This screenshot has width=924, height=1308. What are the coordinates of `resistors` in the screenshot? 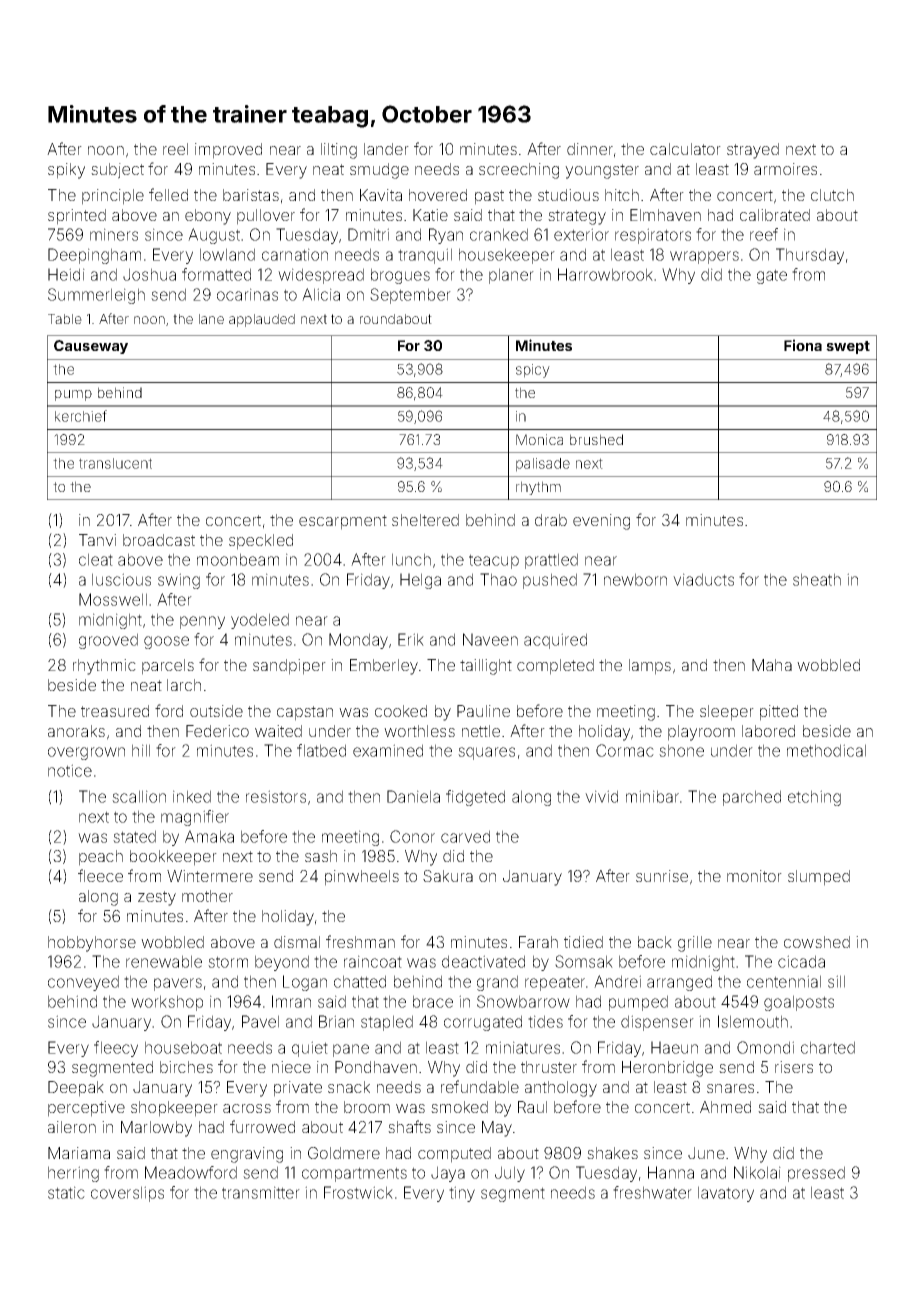 It's located at (276, 796).
